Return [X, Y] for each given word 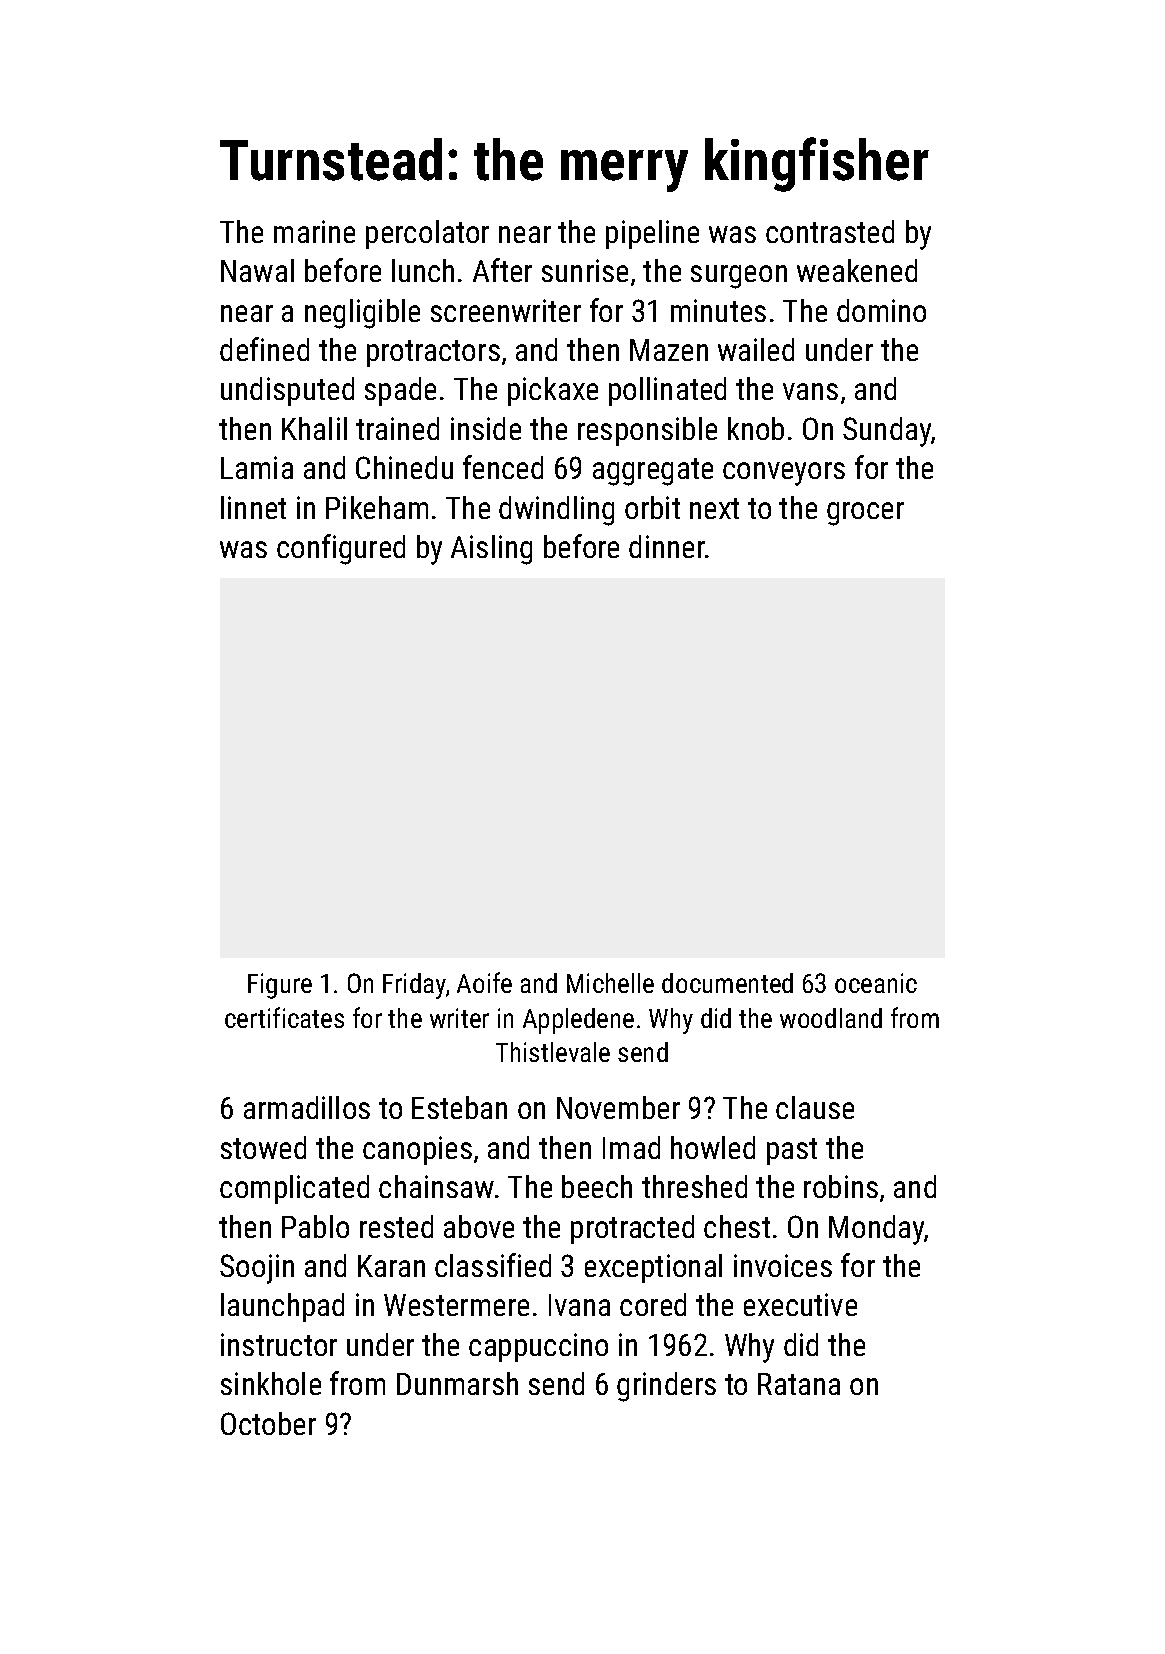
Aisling [491, 550]
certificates [284, 1017]
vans [810, 391]
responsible [647, 431]
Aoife [484, 982]
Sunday [887, 432]
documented [727, 983]
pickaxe [553, 391]
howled [713, 1147]
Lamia [257, 467]
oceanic [876, 983]
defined [264, 349]
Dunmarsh [457, 1383]
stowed [263, 1147]
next [714, 508]
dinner [667, 546]
